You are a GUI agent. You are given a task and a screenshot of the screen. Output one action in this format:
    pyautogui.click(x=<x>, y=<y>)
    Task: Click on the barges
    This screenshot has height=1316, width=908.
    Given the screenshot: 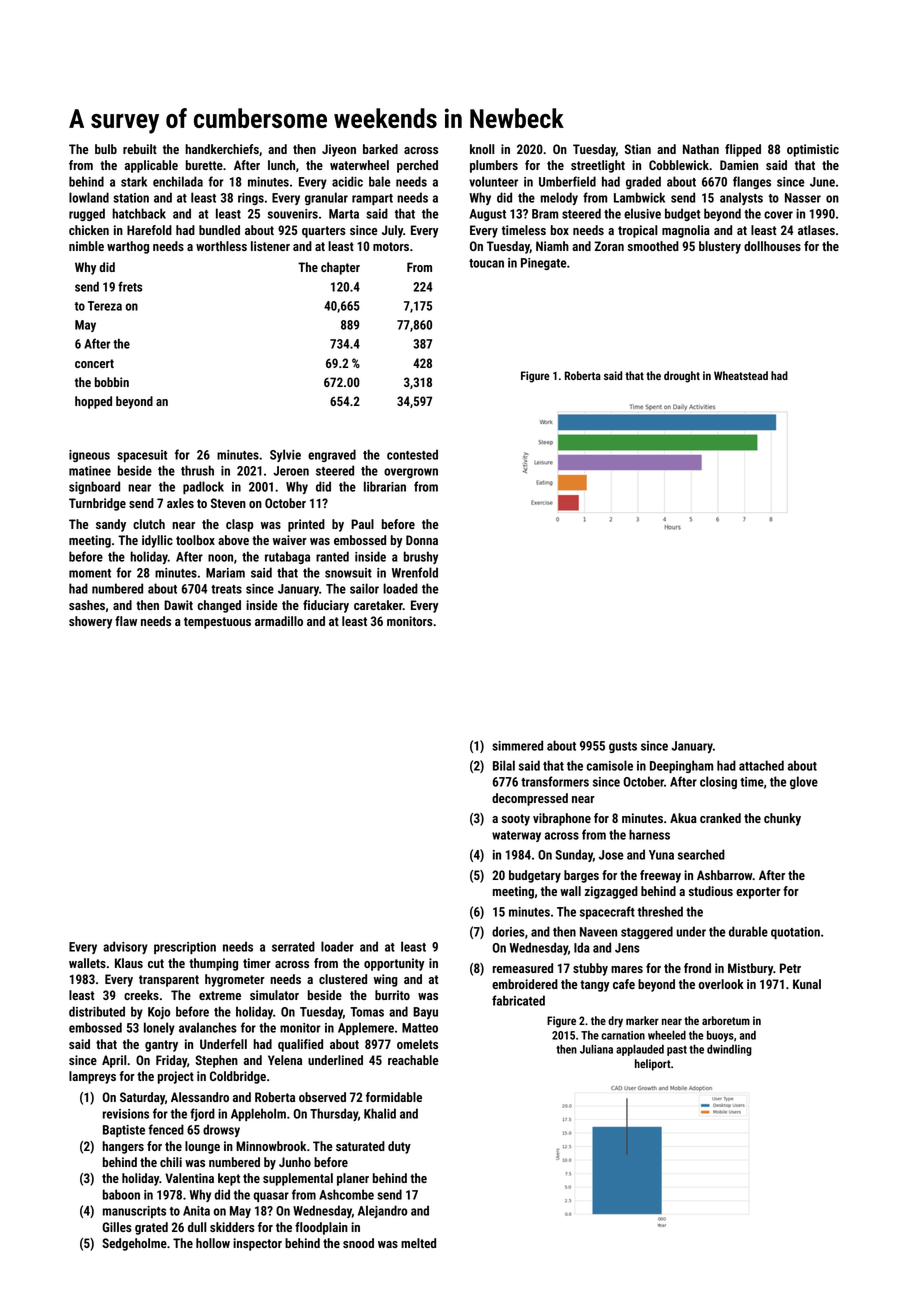 What is the action you would take?
    pyautogui.click(x=581, y=876)
